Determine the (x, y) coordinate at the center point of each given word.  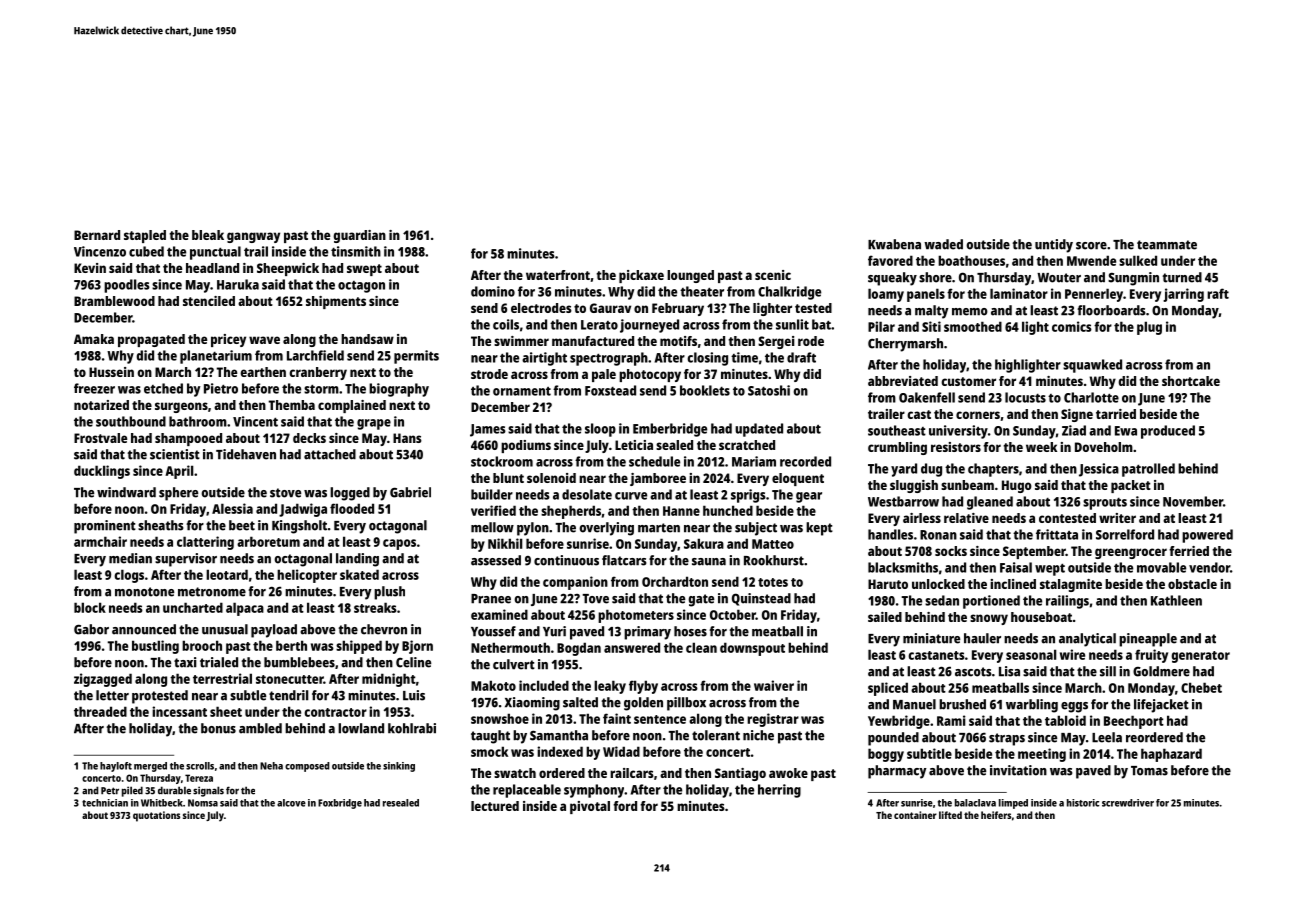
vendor (1209, 567)
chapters (993, 470)
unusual (225, 629)
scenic (773, 275)
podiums (526, 446)
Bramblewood (114, 301)
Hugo (1017, 486)
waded (943, 244)
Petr (110, 791)
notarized (101, 405)
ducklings (102, 472)
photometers (636, 616)
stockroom (502, 461)
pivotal (590, 807)
